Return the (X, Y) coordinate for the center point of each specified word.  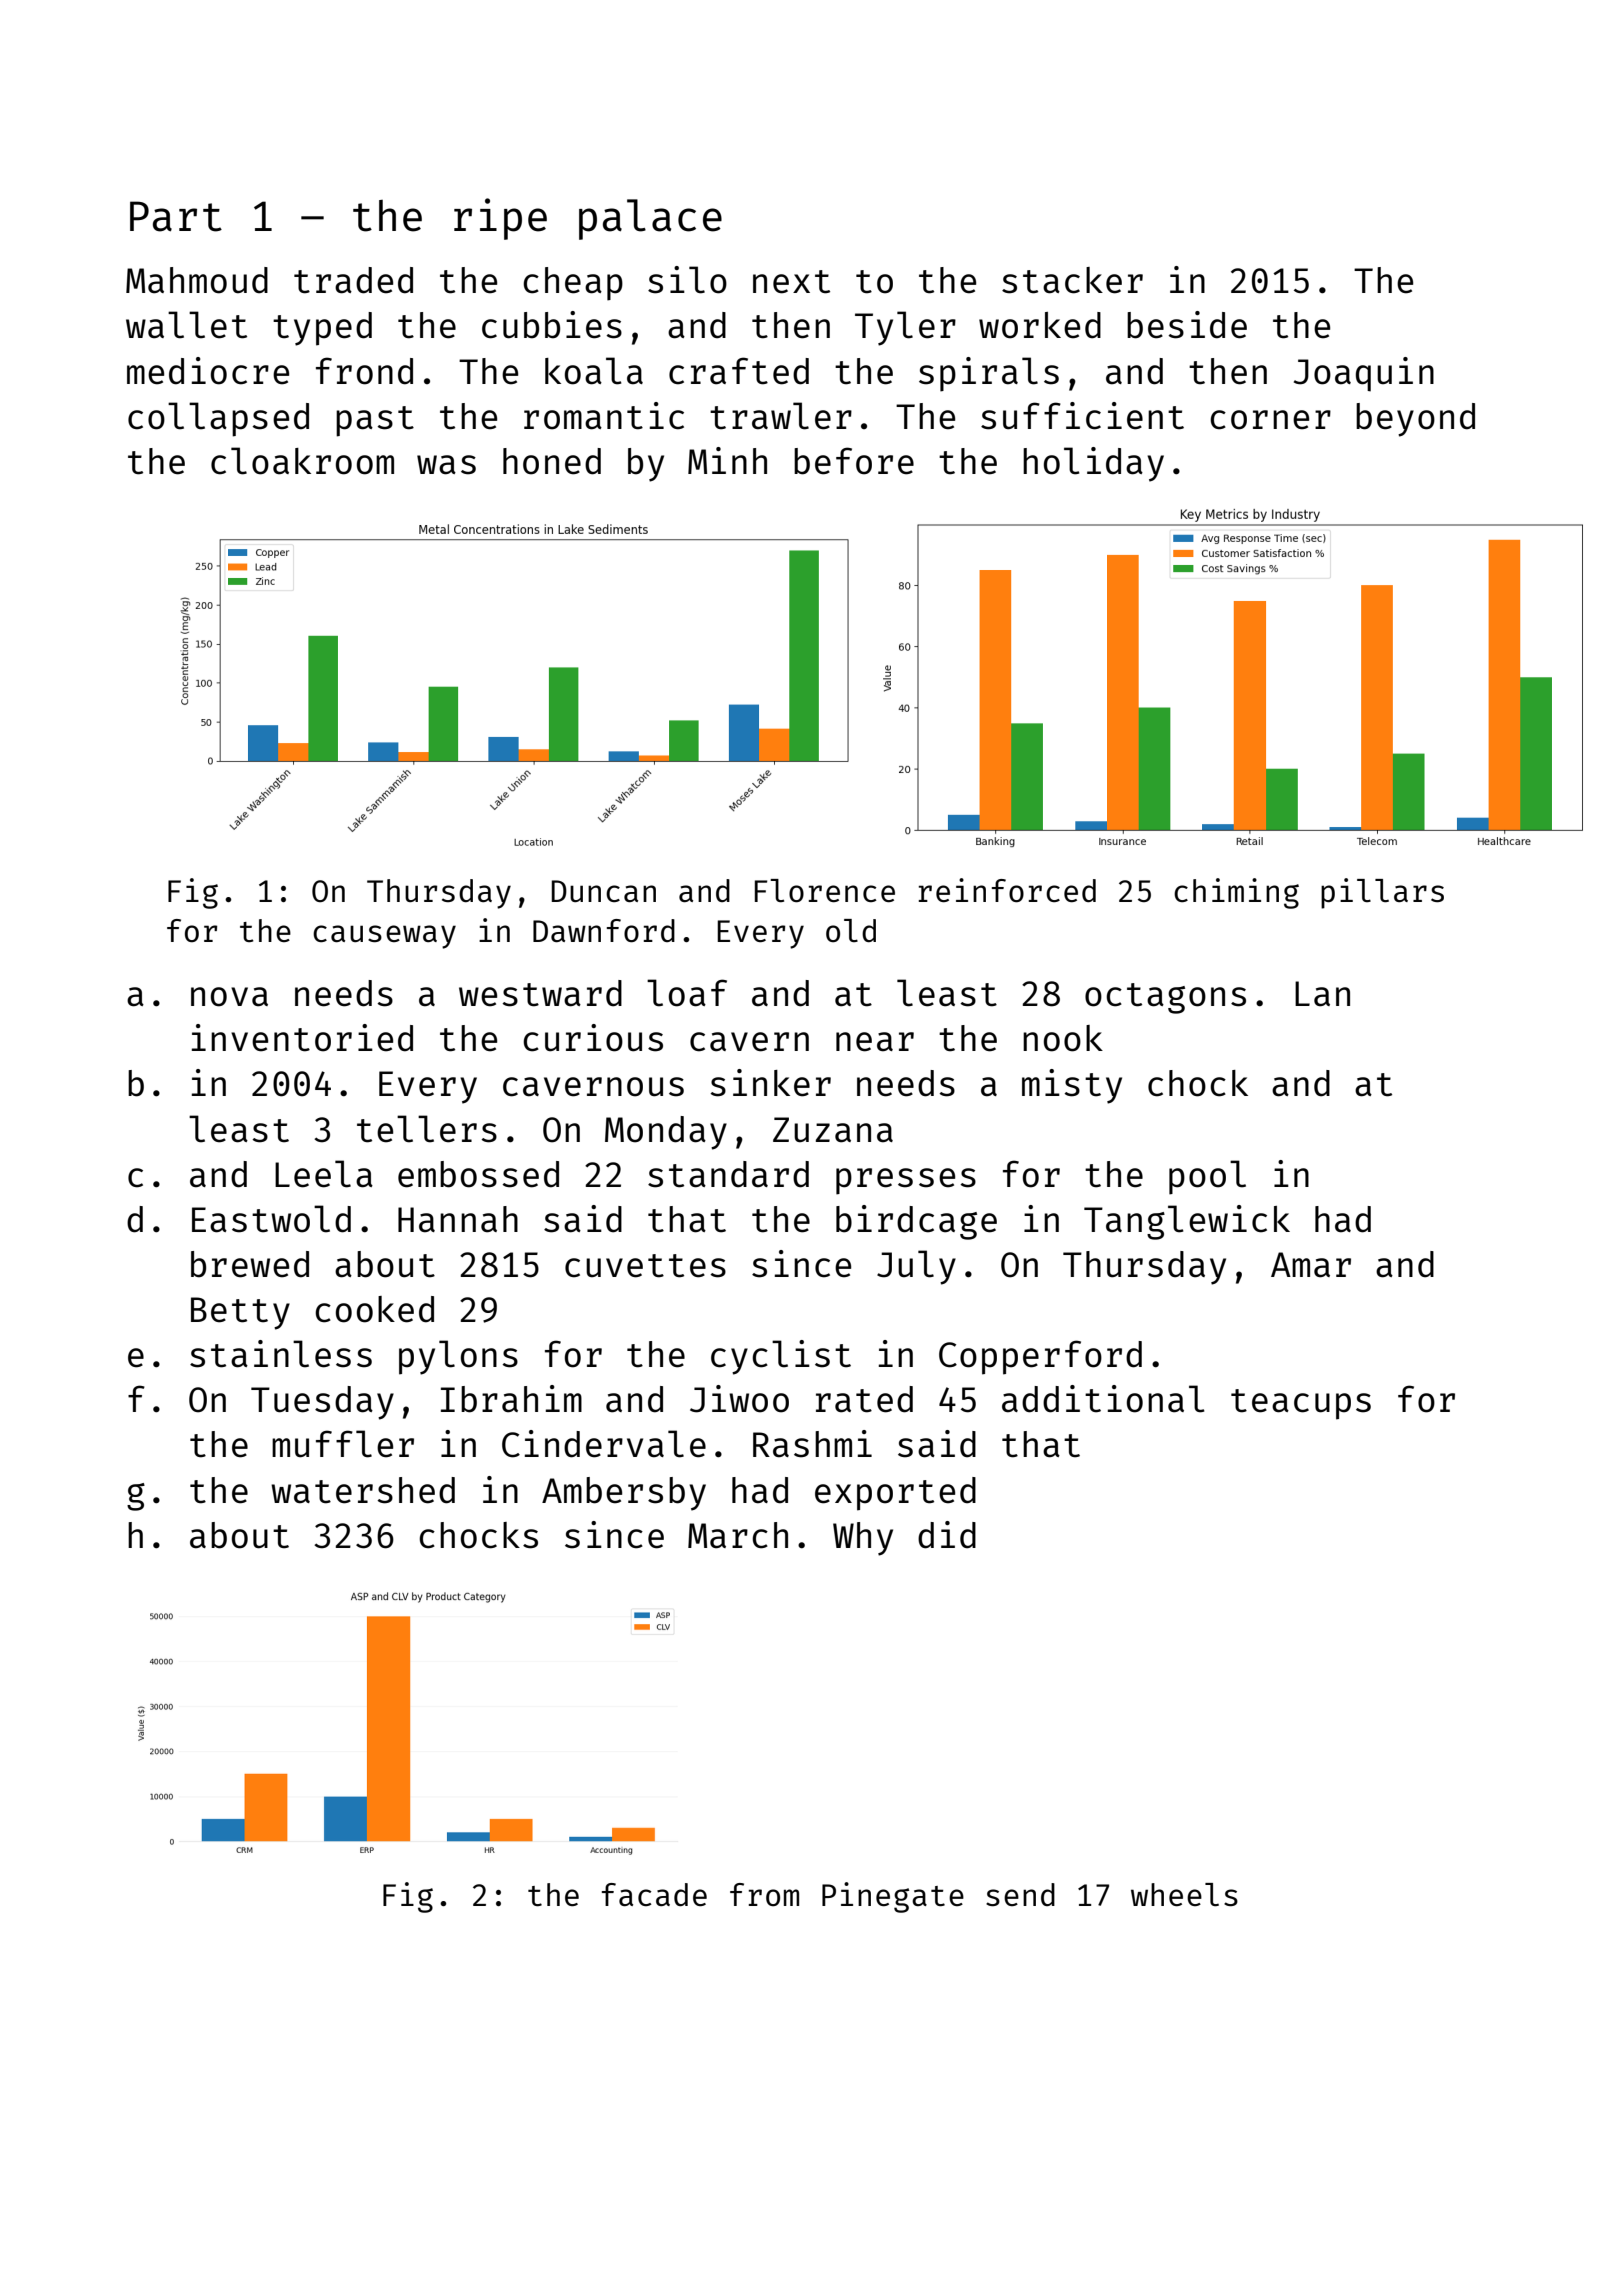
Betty (240, 1313)
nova (229, 997)
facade (654, 1894)
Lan (1322, 994)
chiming (1236, 893)
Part (176, 216)
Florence (825, 891)
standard (728, 1174)
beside (1187, 325)
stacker (1072, 280)
